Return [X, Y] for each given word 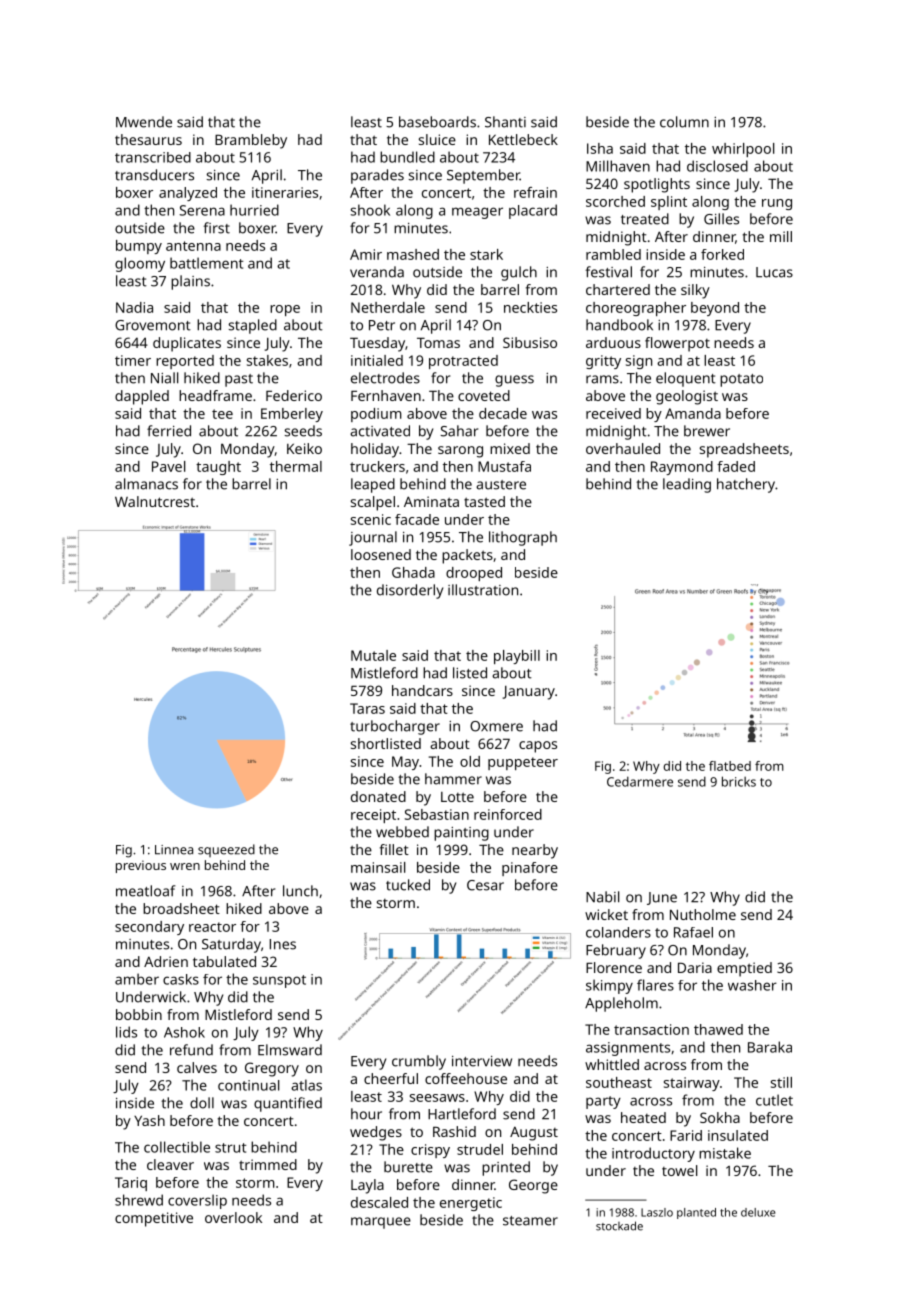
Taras [367, 708]
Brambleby [251, 141]
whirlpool [743, 150]
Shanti [505, 122]
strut [230, 1148]
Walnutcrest [155, 501]
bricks [739, 781]
